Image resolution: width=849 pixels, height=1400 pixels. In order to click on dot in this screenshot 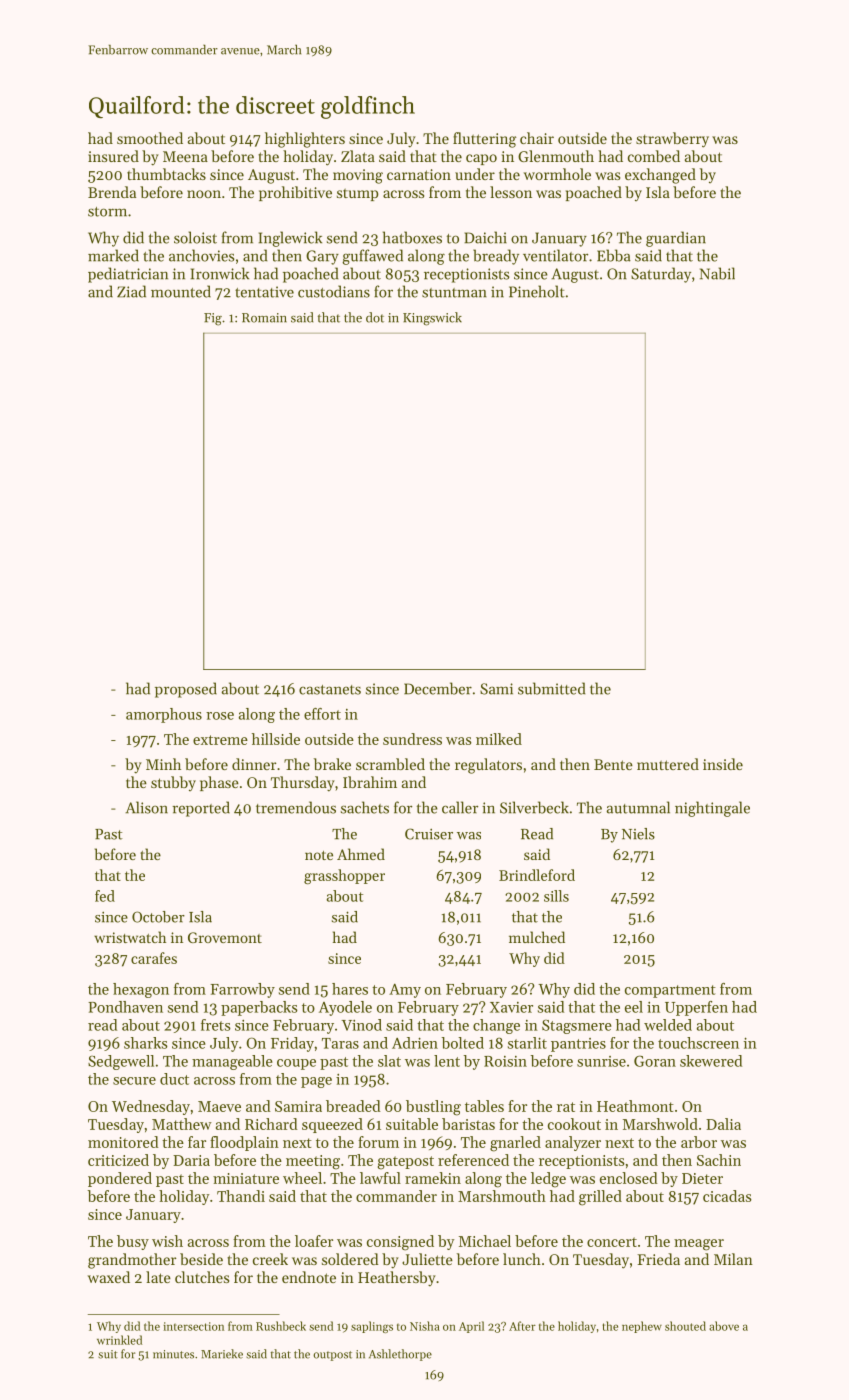, I will do `click(375, 317)`.
